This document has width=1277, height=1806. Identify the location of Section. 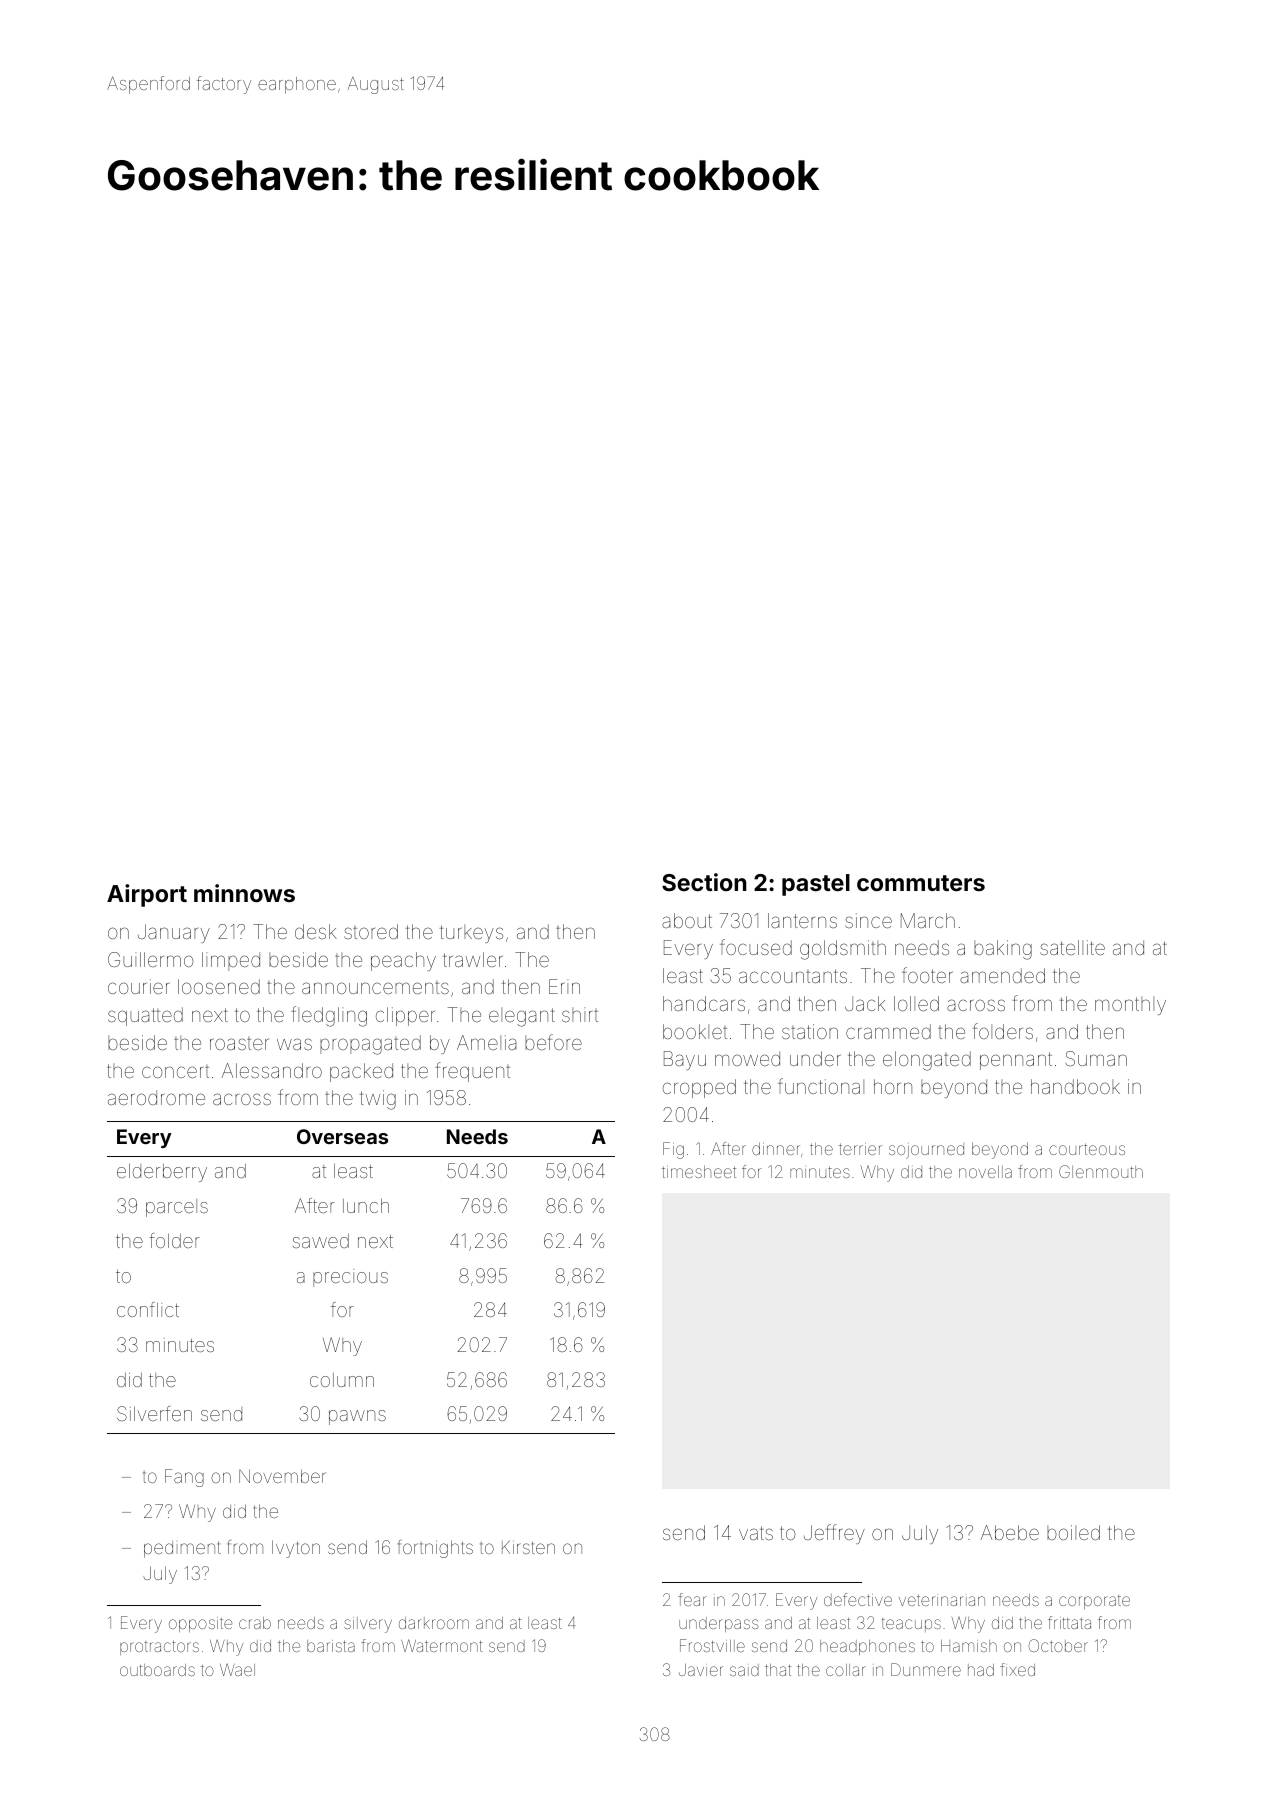
(704, 882).
